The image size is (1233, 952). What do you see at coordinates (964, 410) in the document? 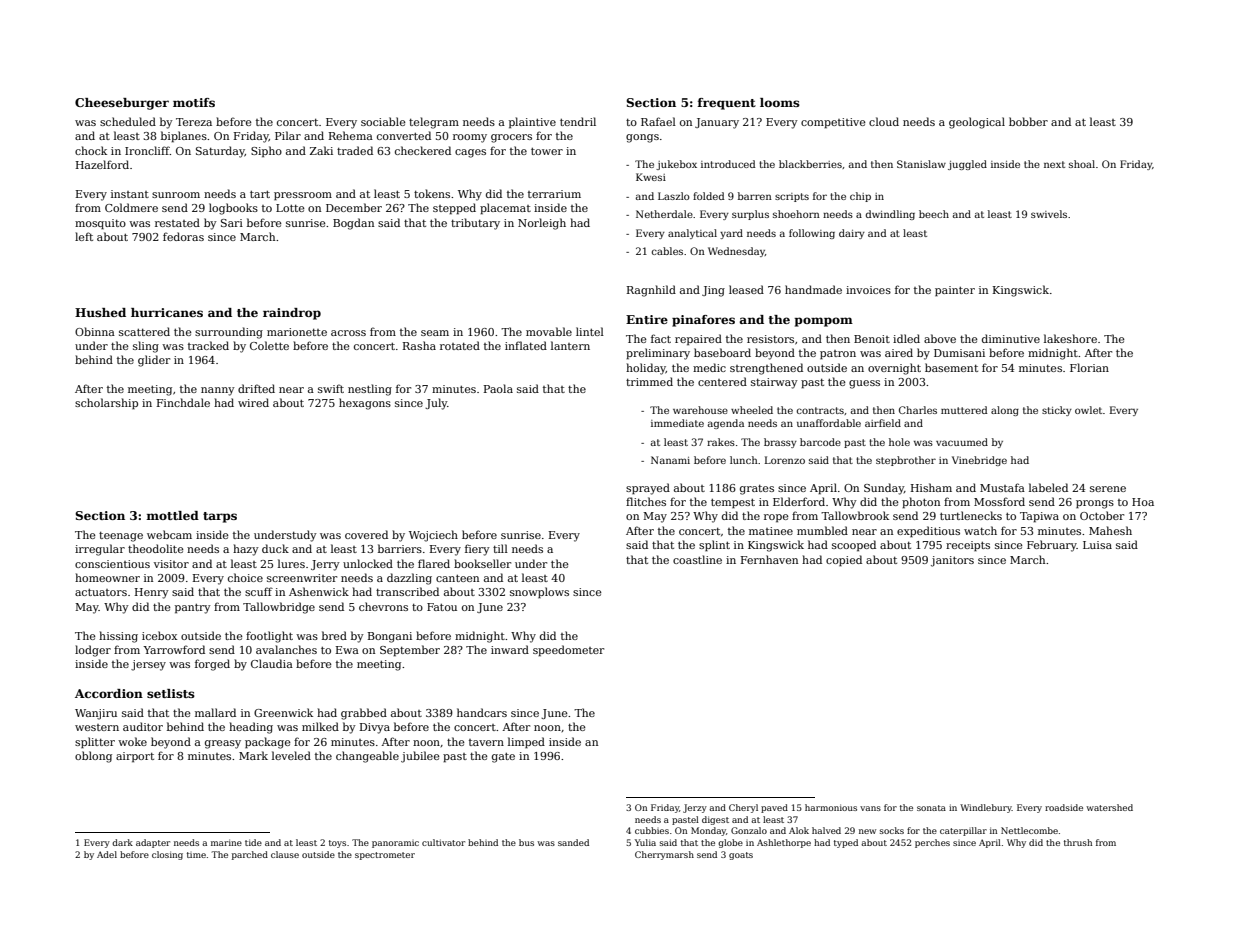
I see `muttered` at bounding box center [964, 410].
